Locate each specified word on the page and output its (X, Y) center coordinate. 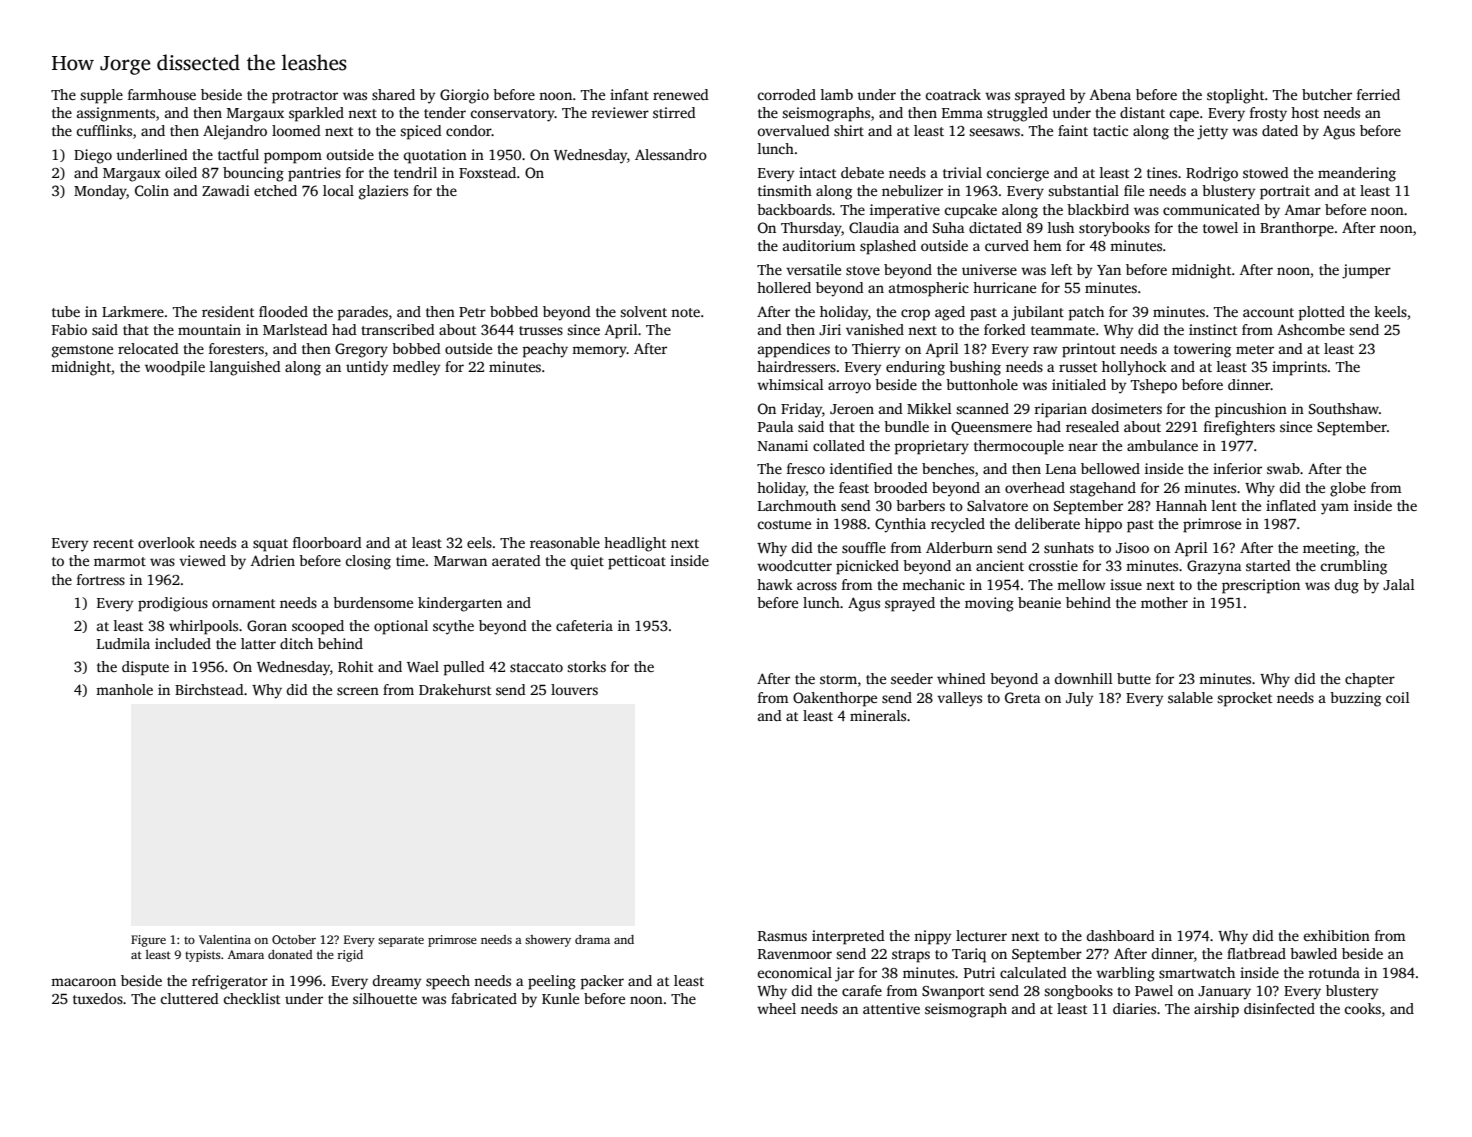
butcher (1327, 94)
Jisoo (1132, 547)
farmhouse (162, 94)
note (685, 312)
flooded (283, 311)
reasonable (565, 542)
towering (1202, 350)
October (294, 939)
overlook (166, 542)
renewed (681, 94)
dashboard (1121, 935)
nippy (932, 937)
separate (401, 941)
